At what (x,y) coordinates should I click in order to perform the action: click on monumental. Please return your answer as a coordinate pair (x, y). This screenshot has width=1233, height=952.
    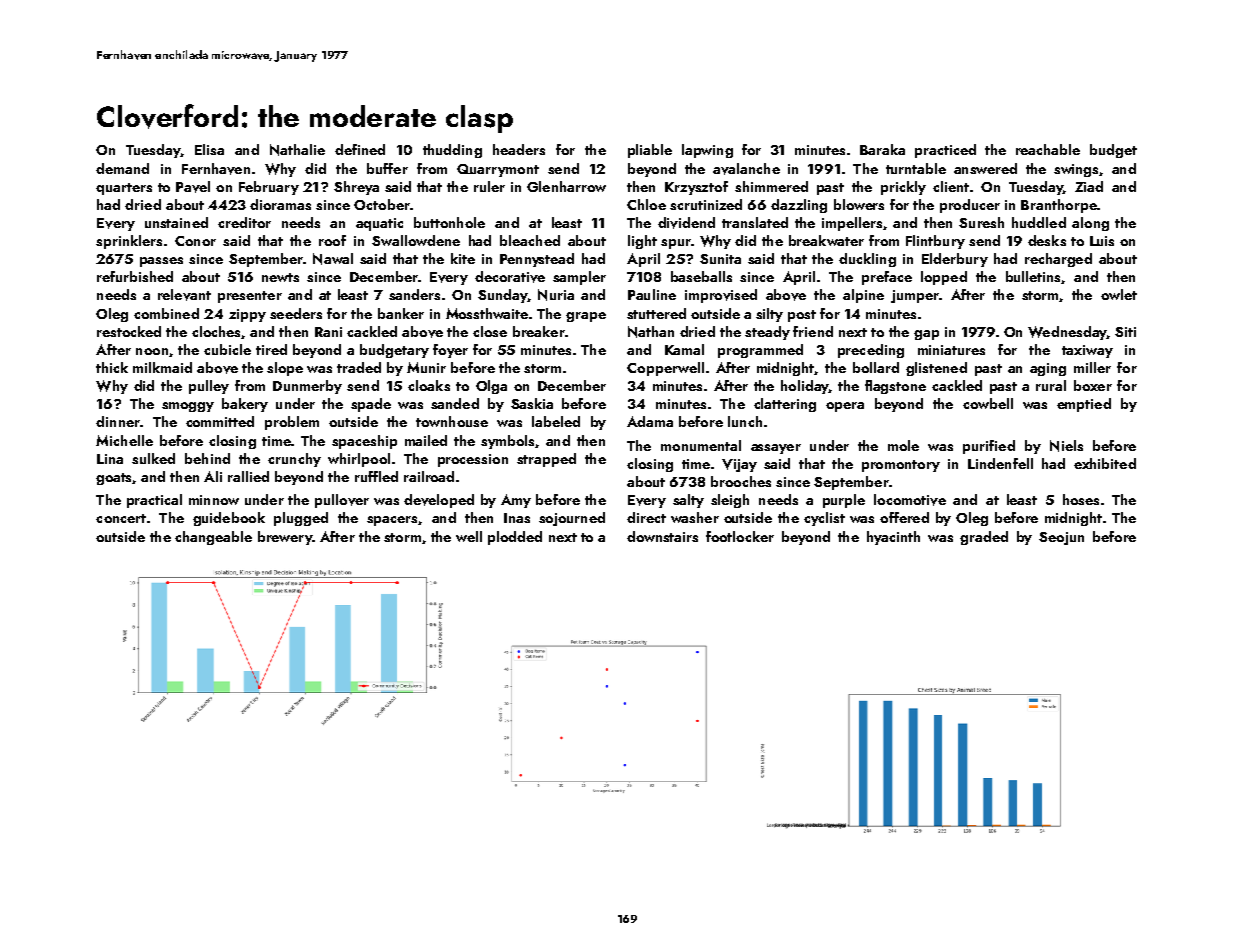
    Looking at the image, I should click on (701, 445).
